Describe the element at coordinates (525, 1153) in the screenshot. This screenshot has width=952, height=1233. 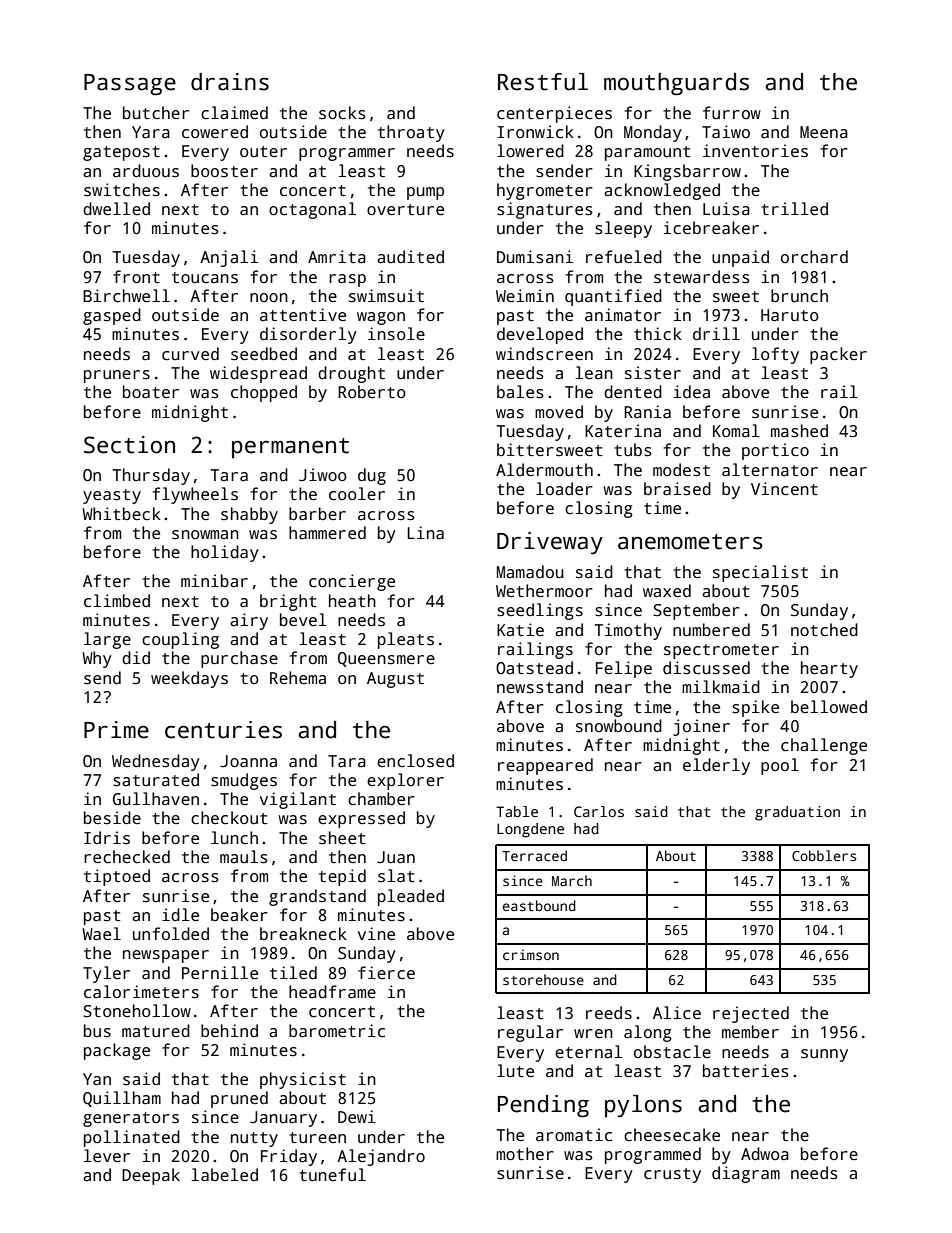
I see `mother` at that location.
